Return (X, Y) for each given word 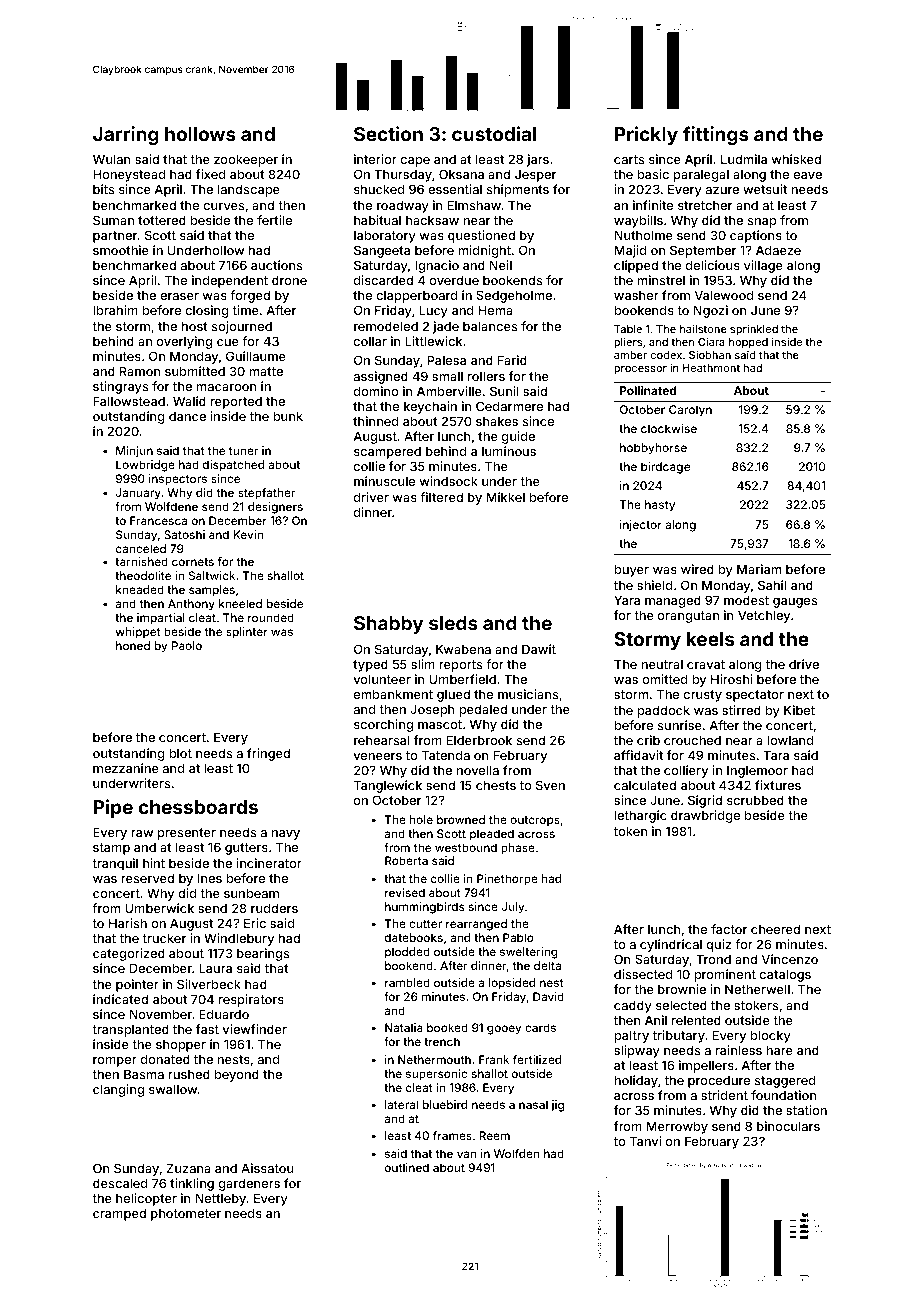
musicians (528, 694)
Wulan (112, 159)
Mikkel (506, 497)
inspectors (178, 480)
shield (654, 585)
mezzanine (126, 768)
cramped (119, 1214)
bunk (288, 416)
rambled (407, 982)
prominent (725, 975)
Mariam (759, 569)
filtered (441, 497)
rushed (189, 1074)
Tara (776, 755)
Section (388, 133)
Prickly (646, 135)
